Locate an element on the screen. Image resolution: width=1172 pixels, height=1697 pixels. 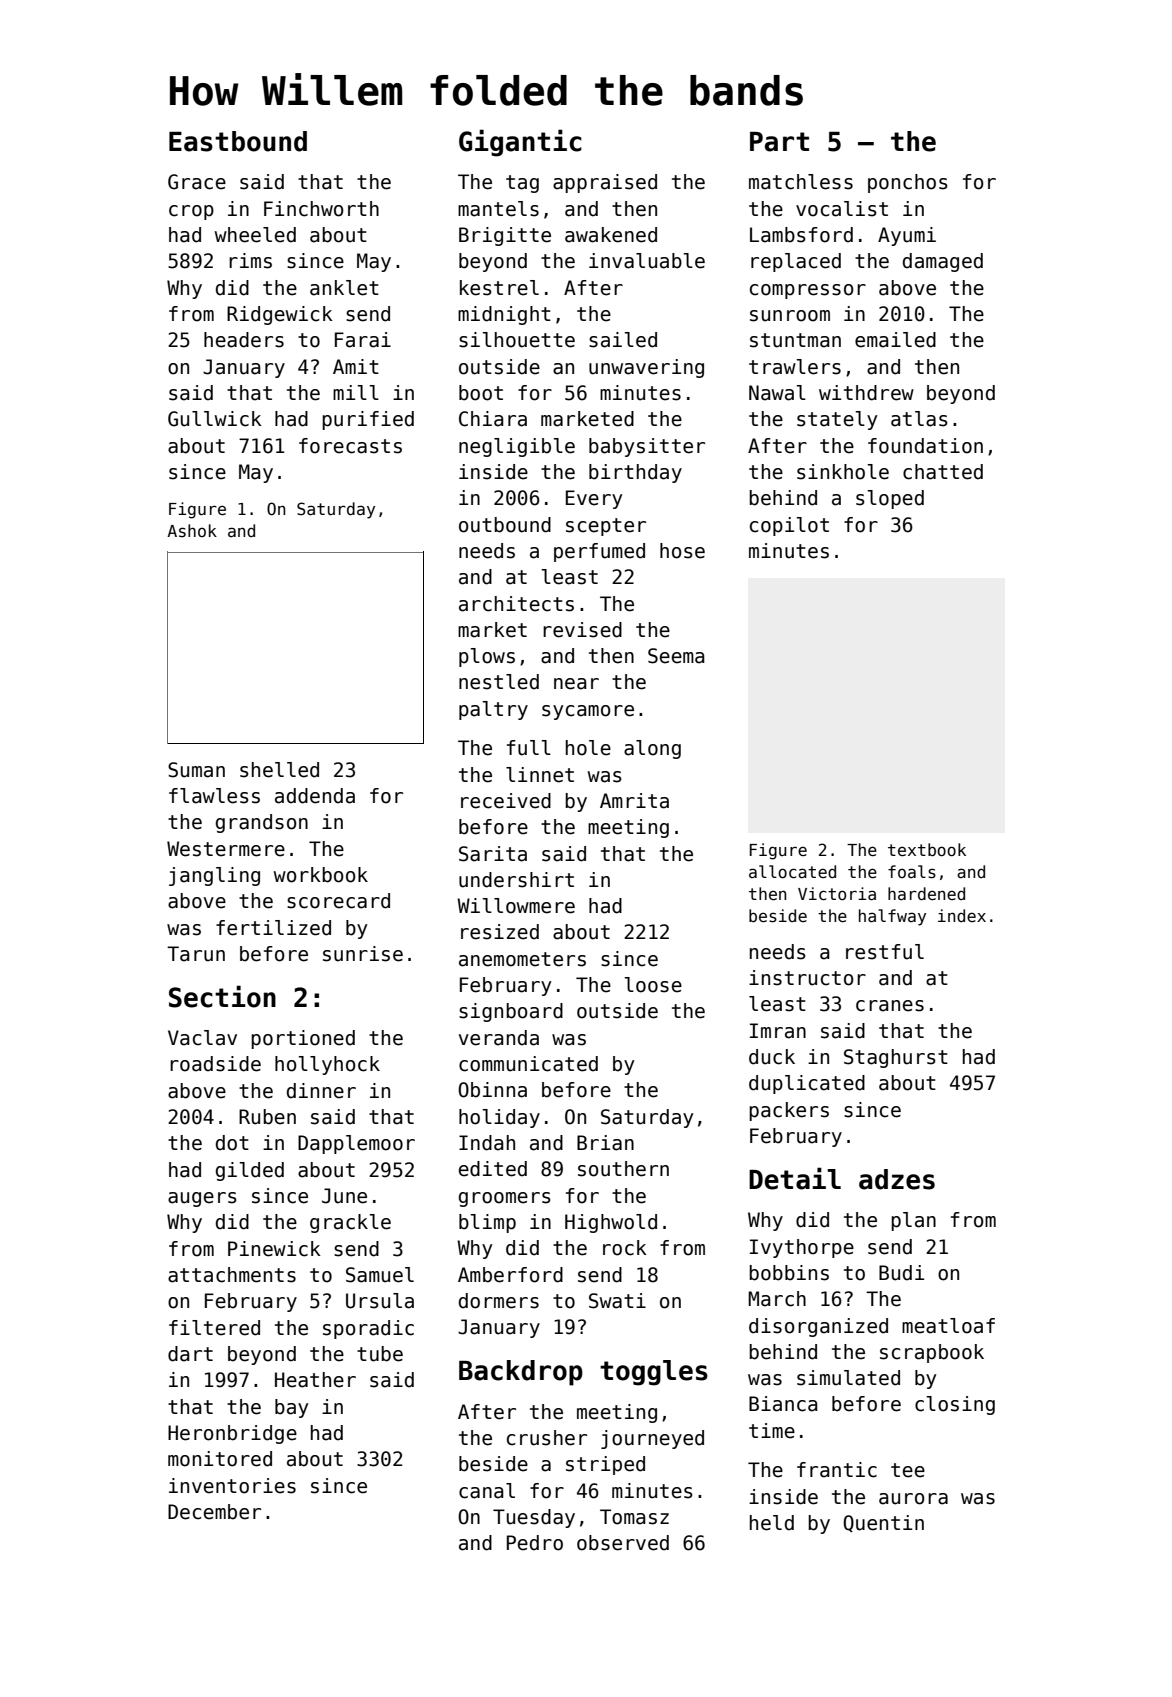
striped is located at coordinates (605, 1465).
